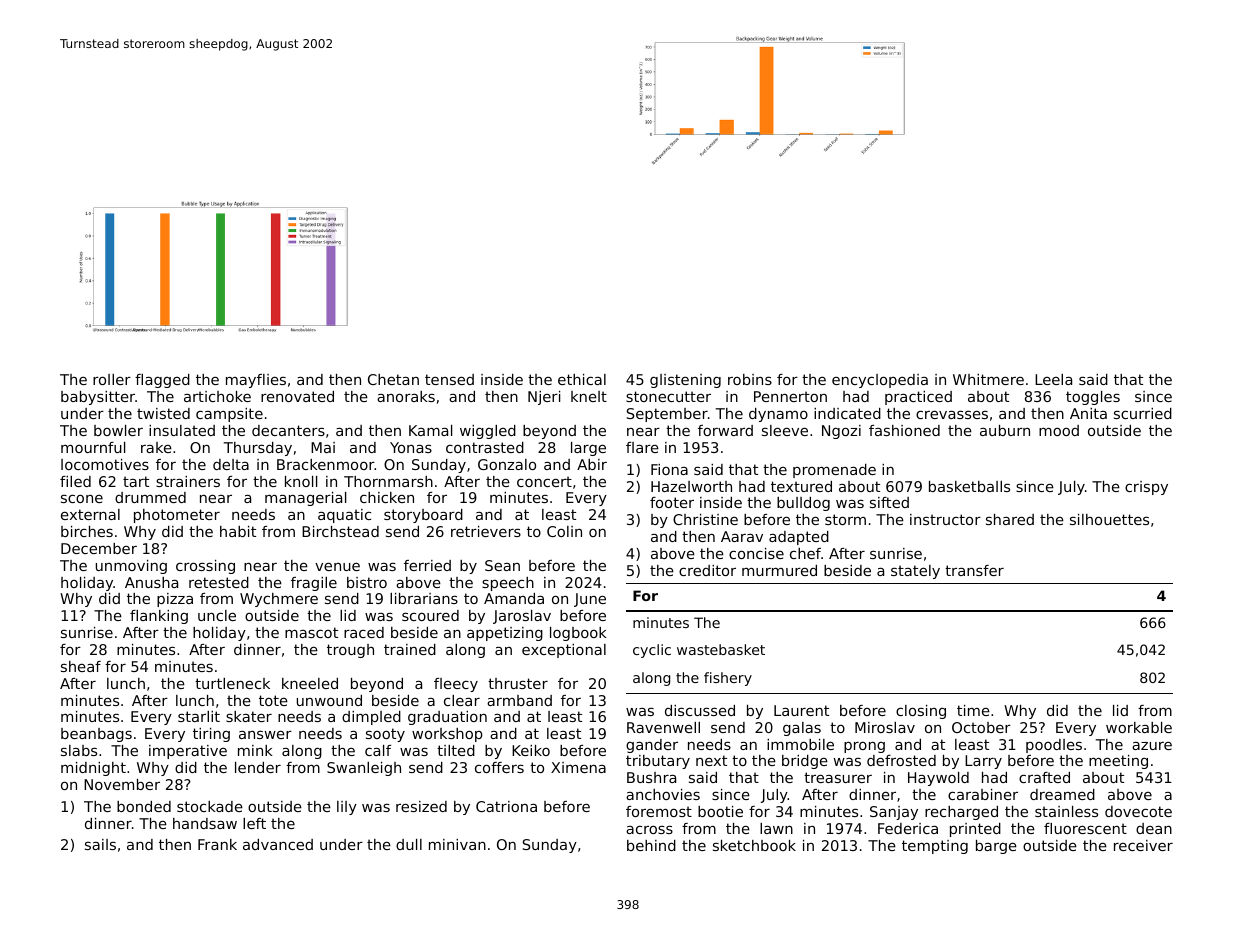 This page has width=1233, height=952. Describe the element at coordinates (393, 379) in the page. I see `Chetan` at that location.
